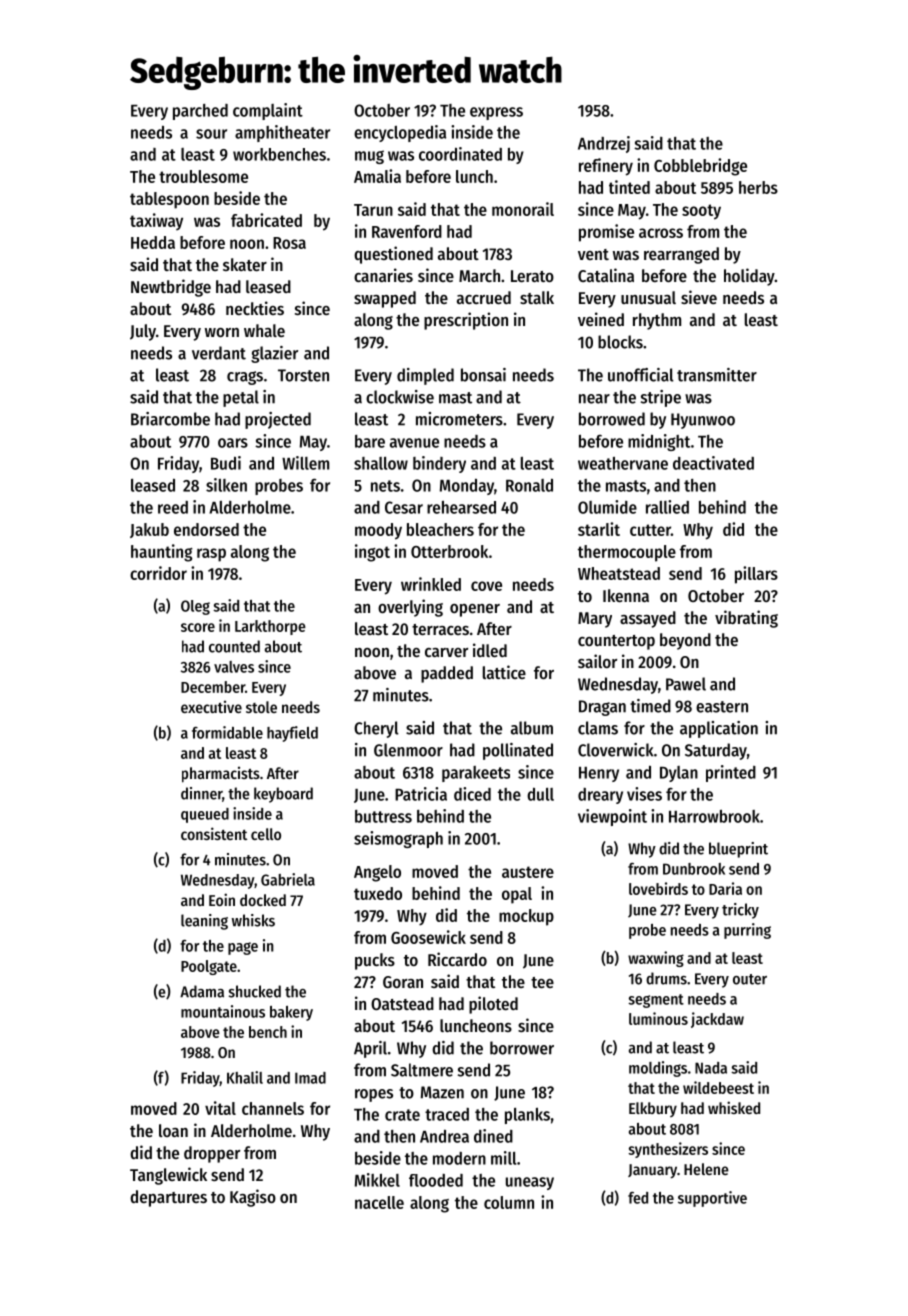  What do you see at coordinates (268, 111) in the document?
I see `complaint` at bounding box center [268, 111].
